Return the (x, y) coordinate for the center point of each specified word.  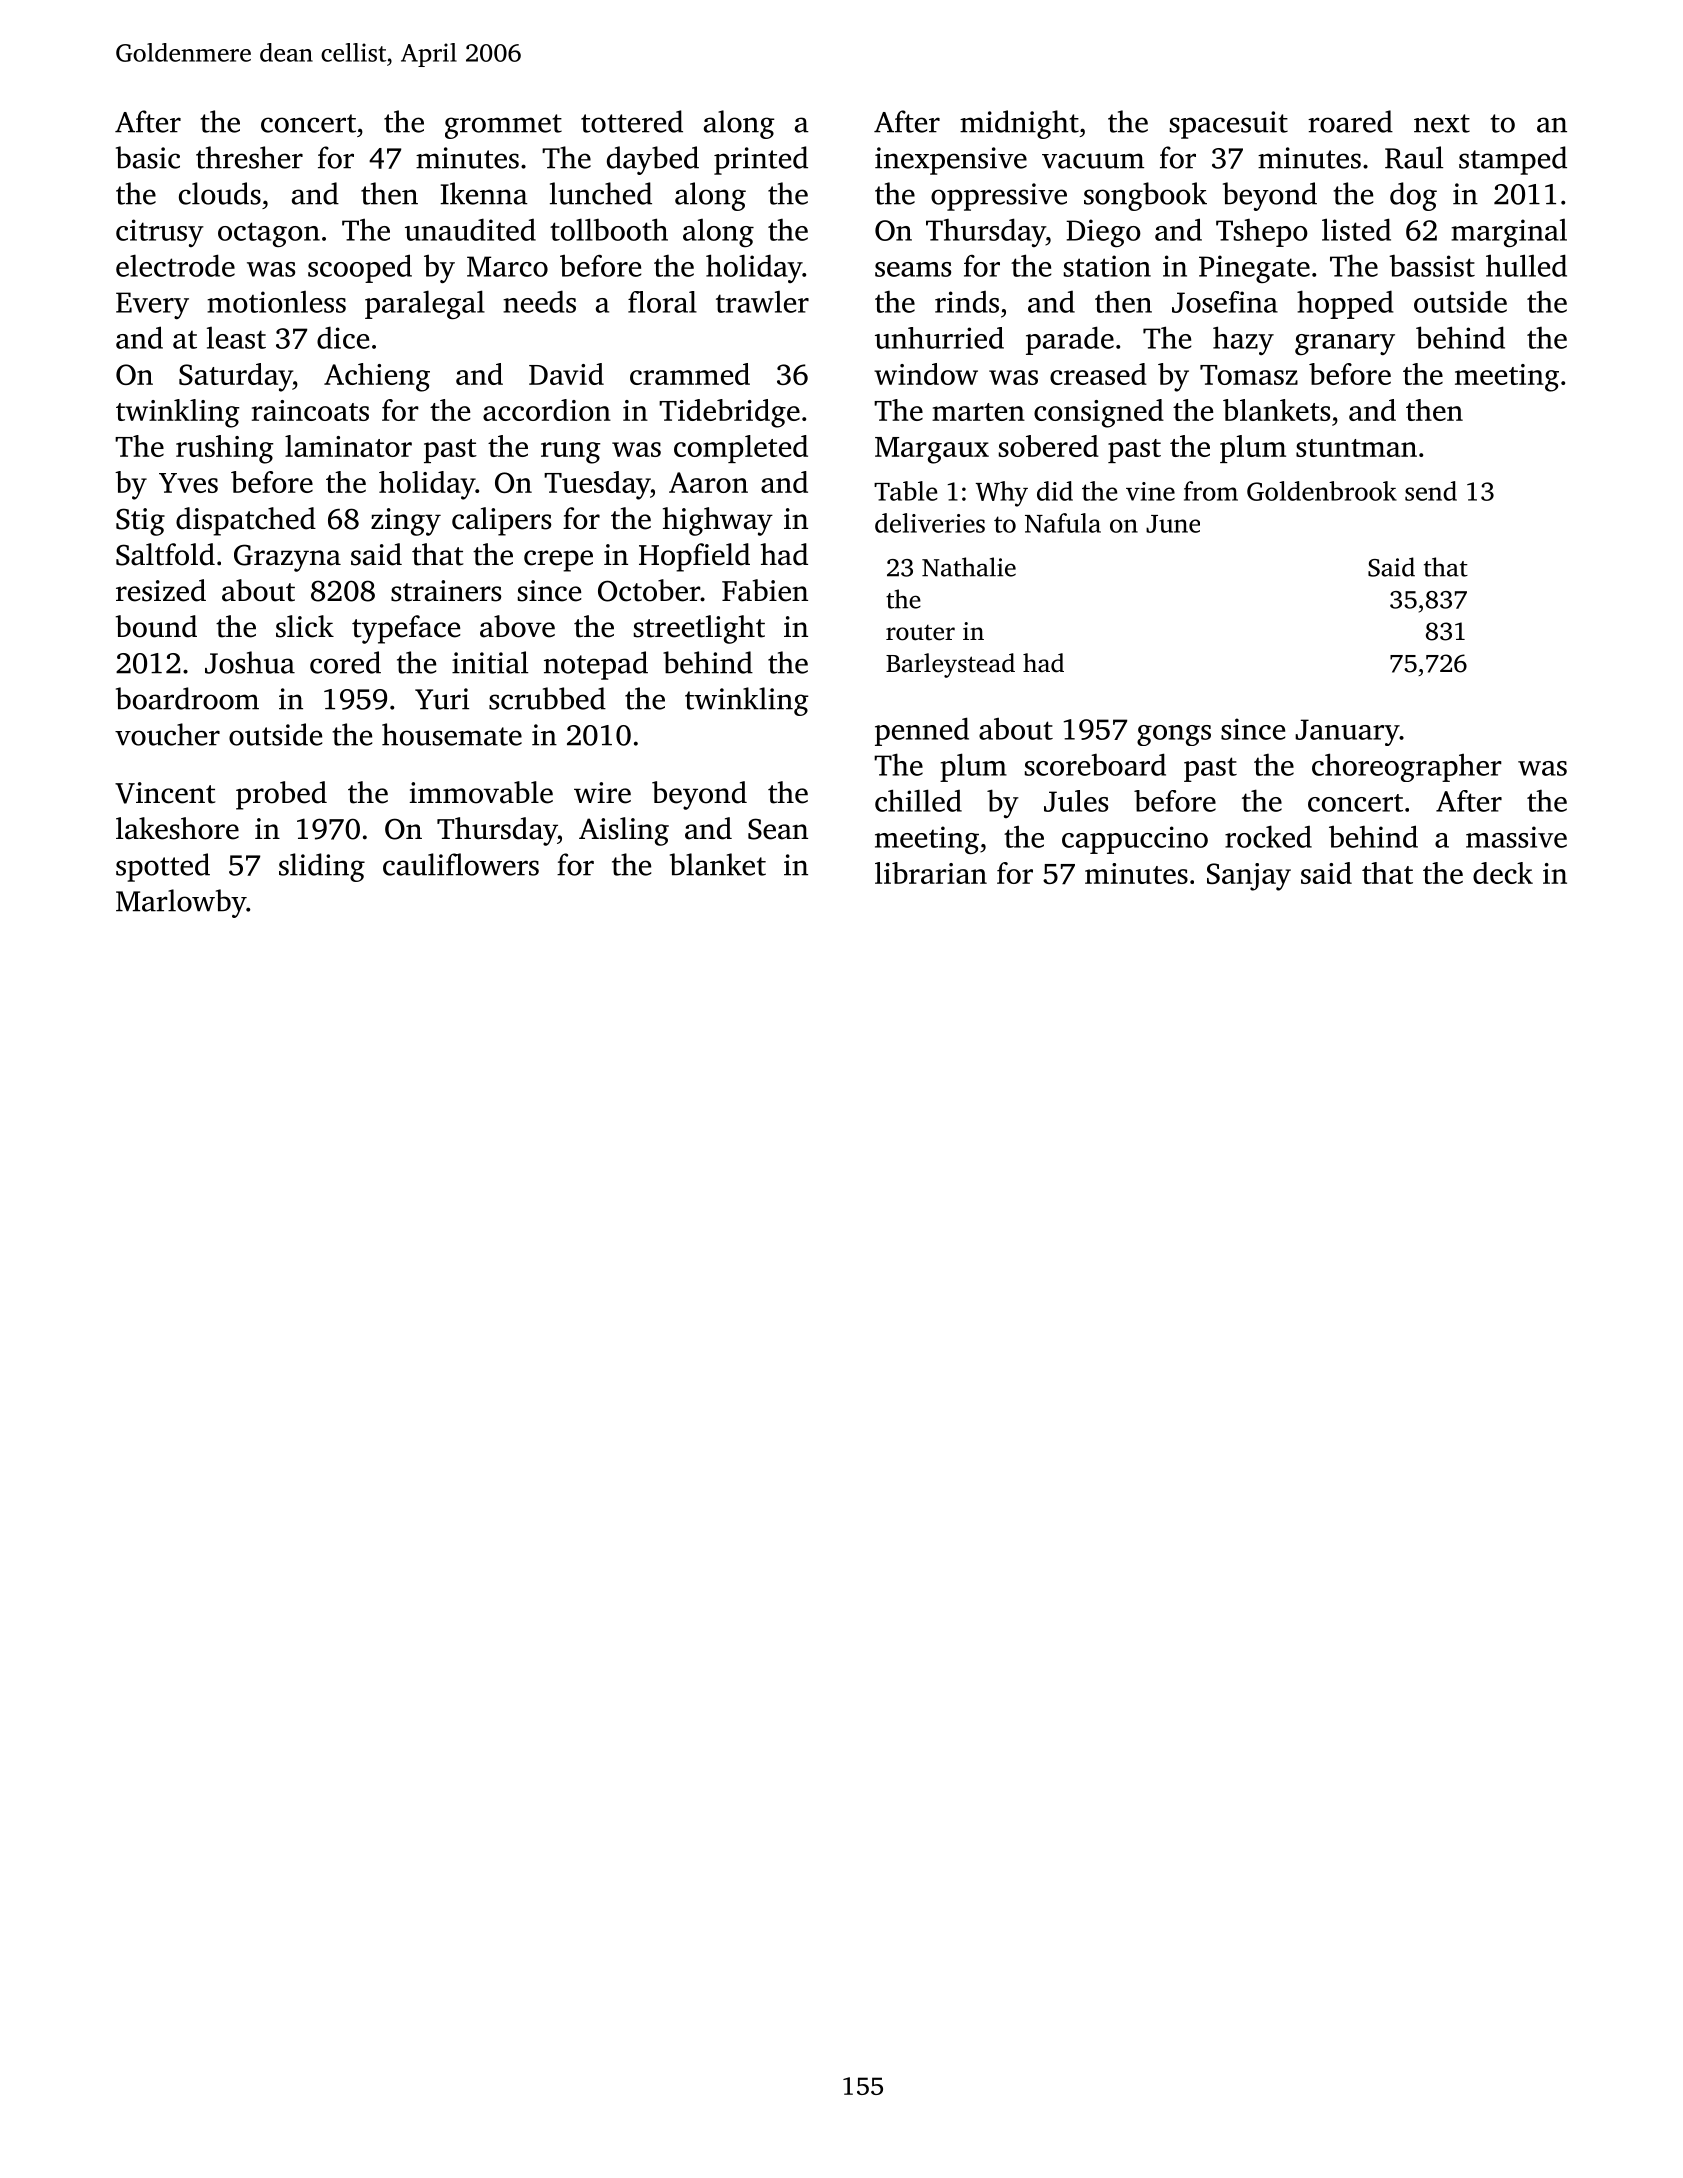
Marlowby (181, 903)
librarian (931, 873)
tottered (632, 121)
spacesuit (1229, 125)
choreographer (1407, 767)
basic (148, 157)
